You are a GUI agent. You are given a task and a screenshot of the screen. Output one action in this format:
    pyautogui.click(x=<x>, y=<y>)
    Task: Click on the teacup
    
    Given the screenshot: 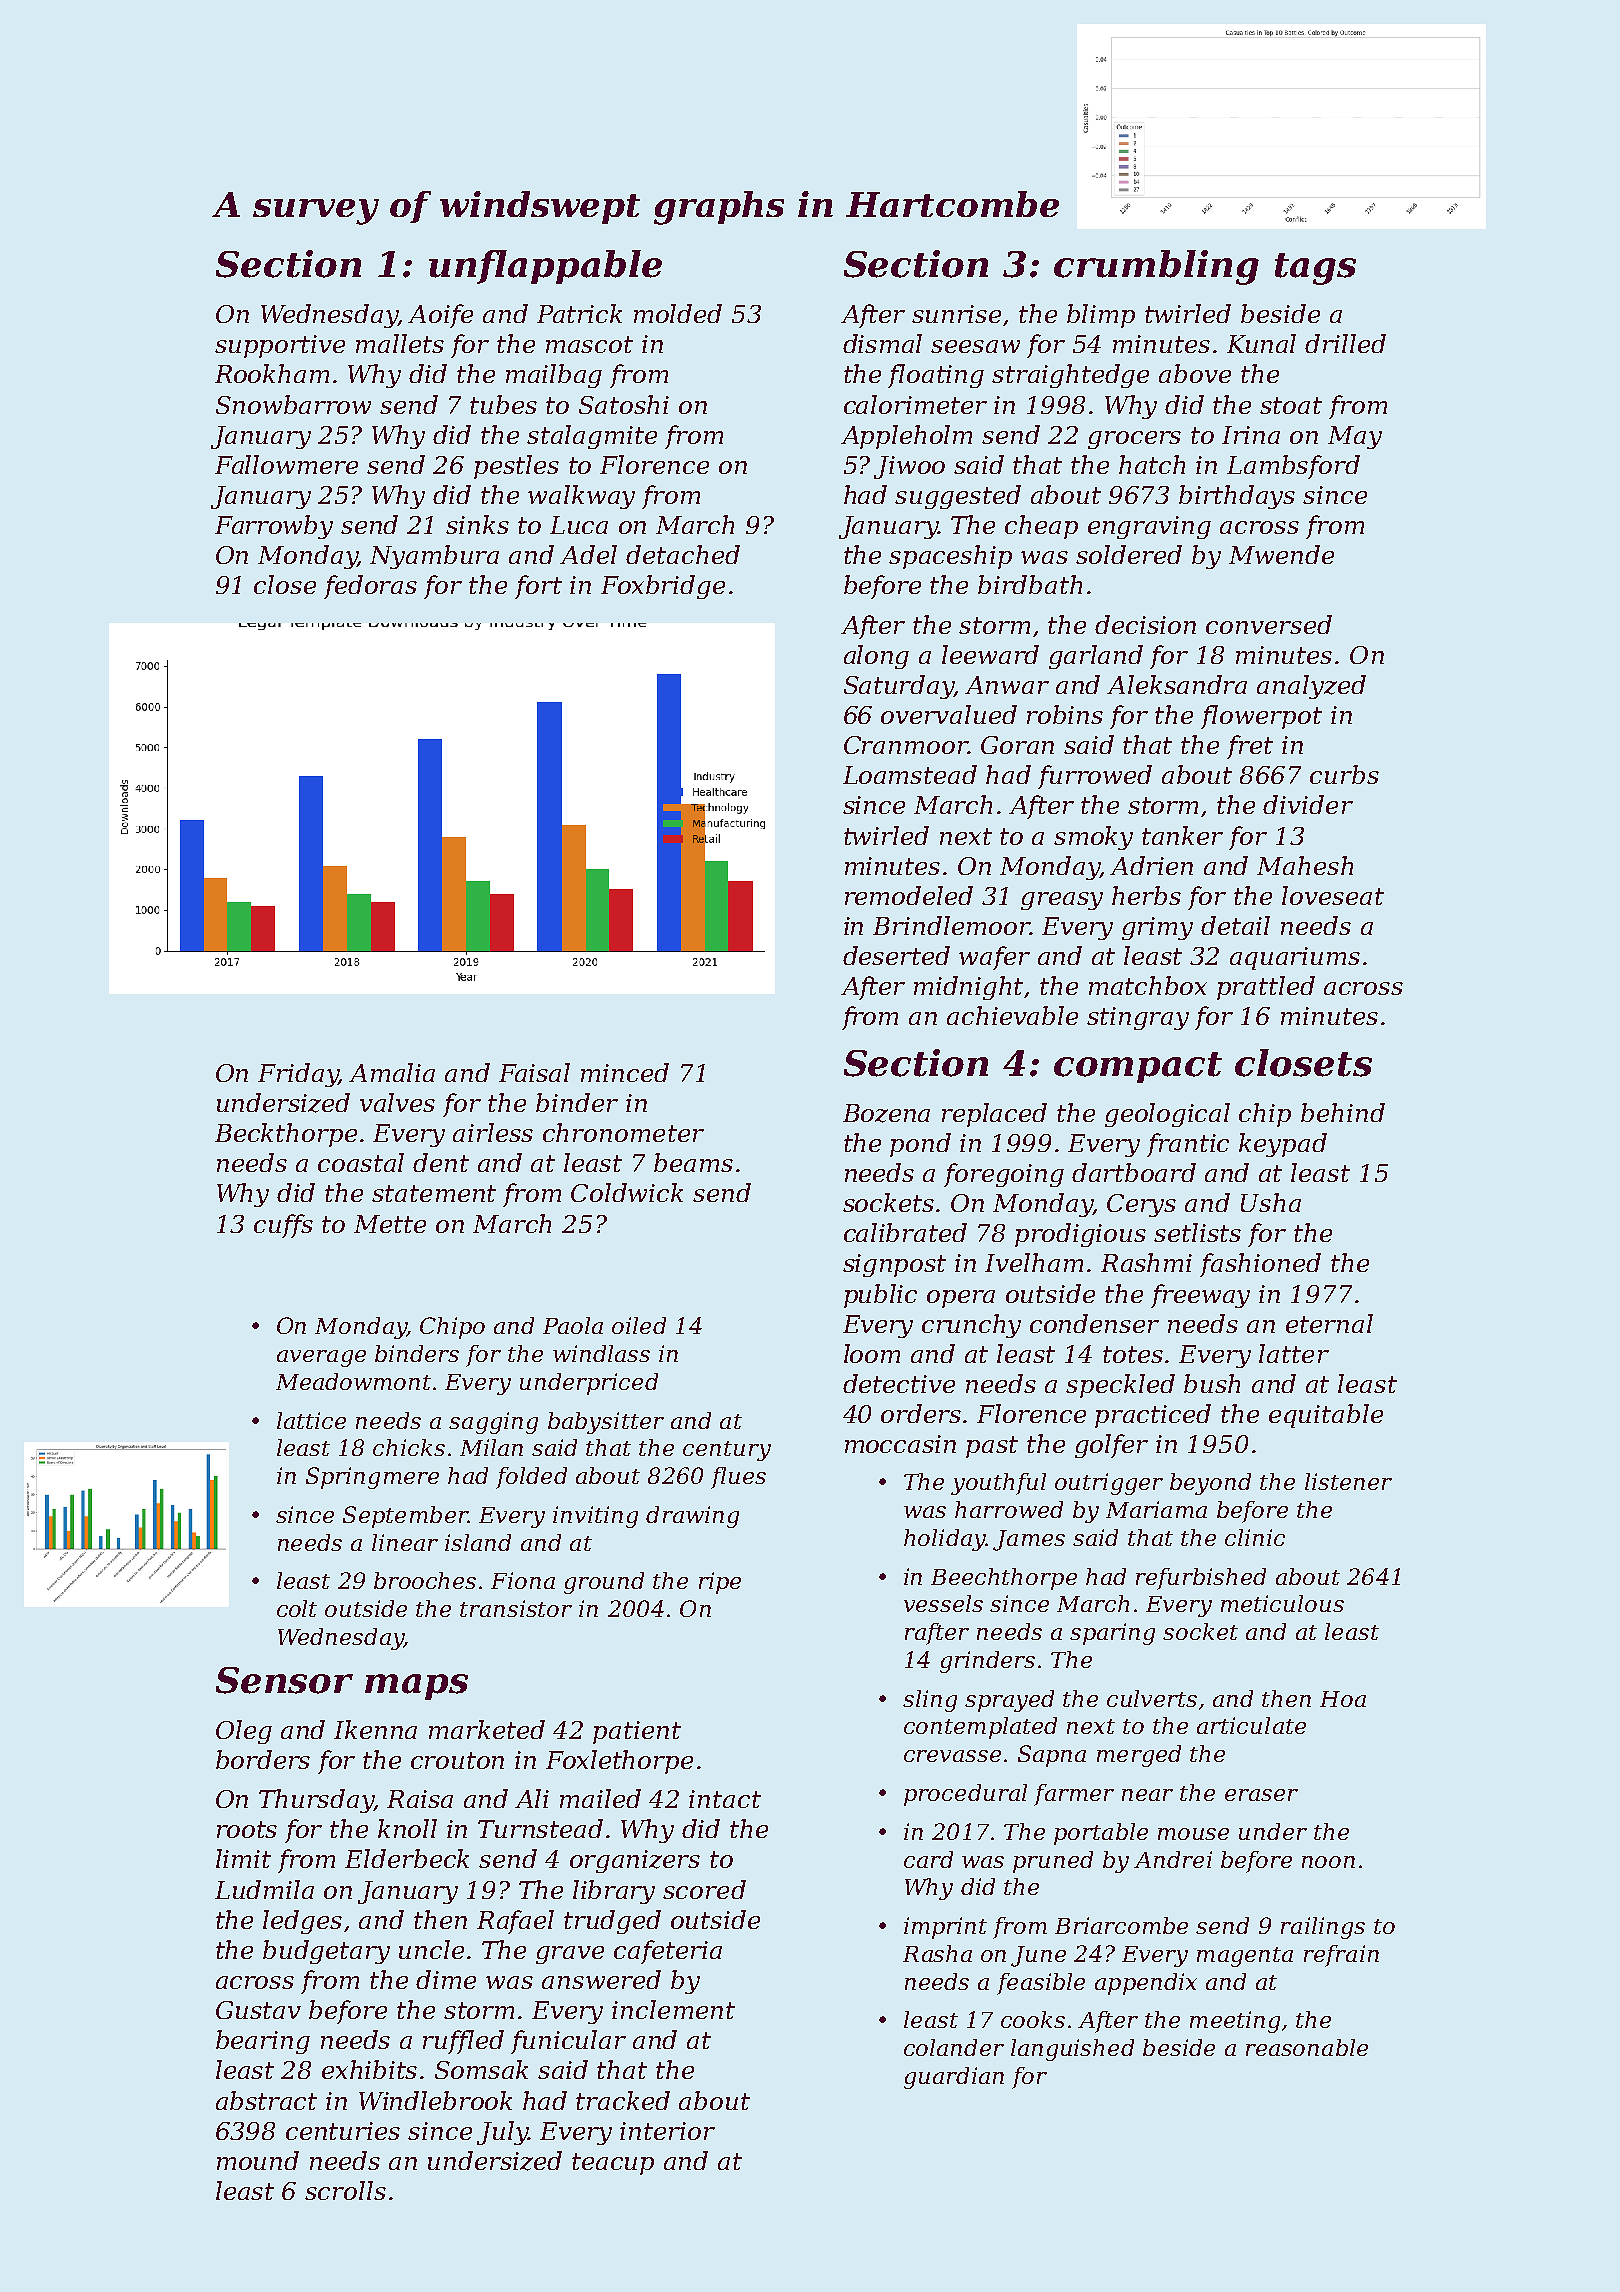 What is the action you would take?
    pyautogui.click(x=613, y=2164)
